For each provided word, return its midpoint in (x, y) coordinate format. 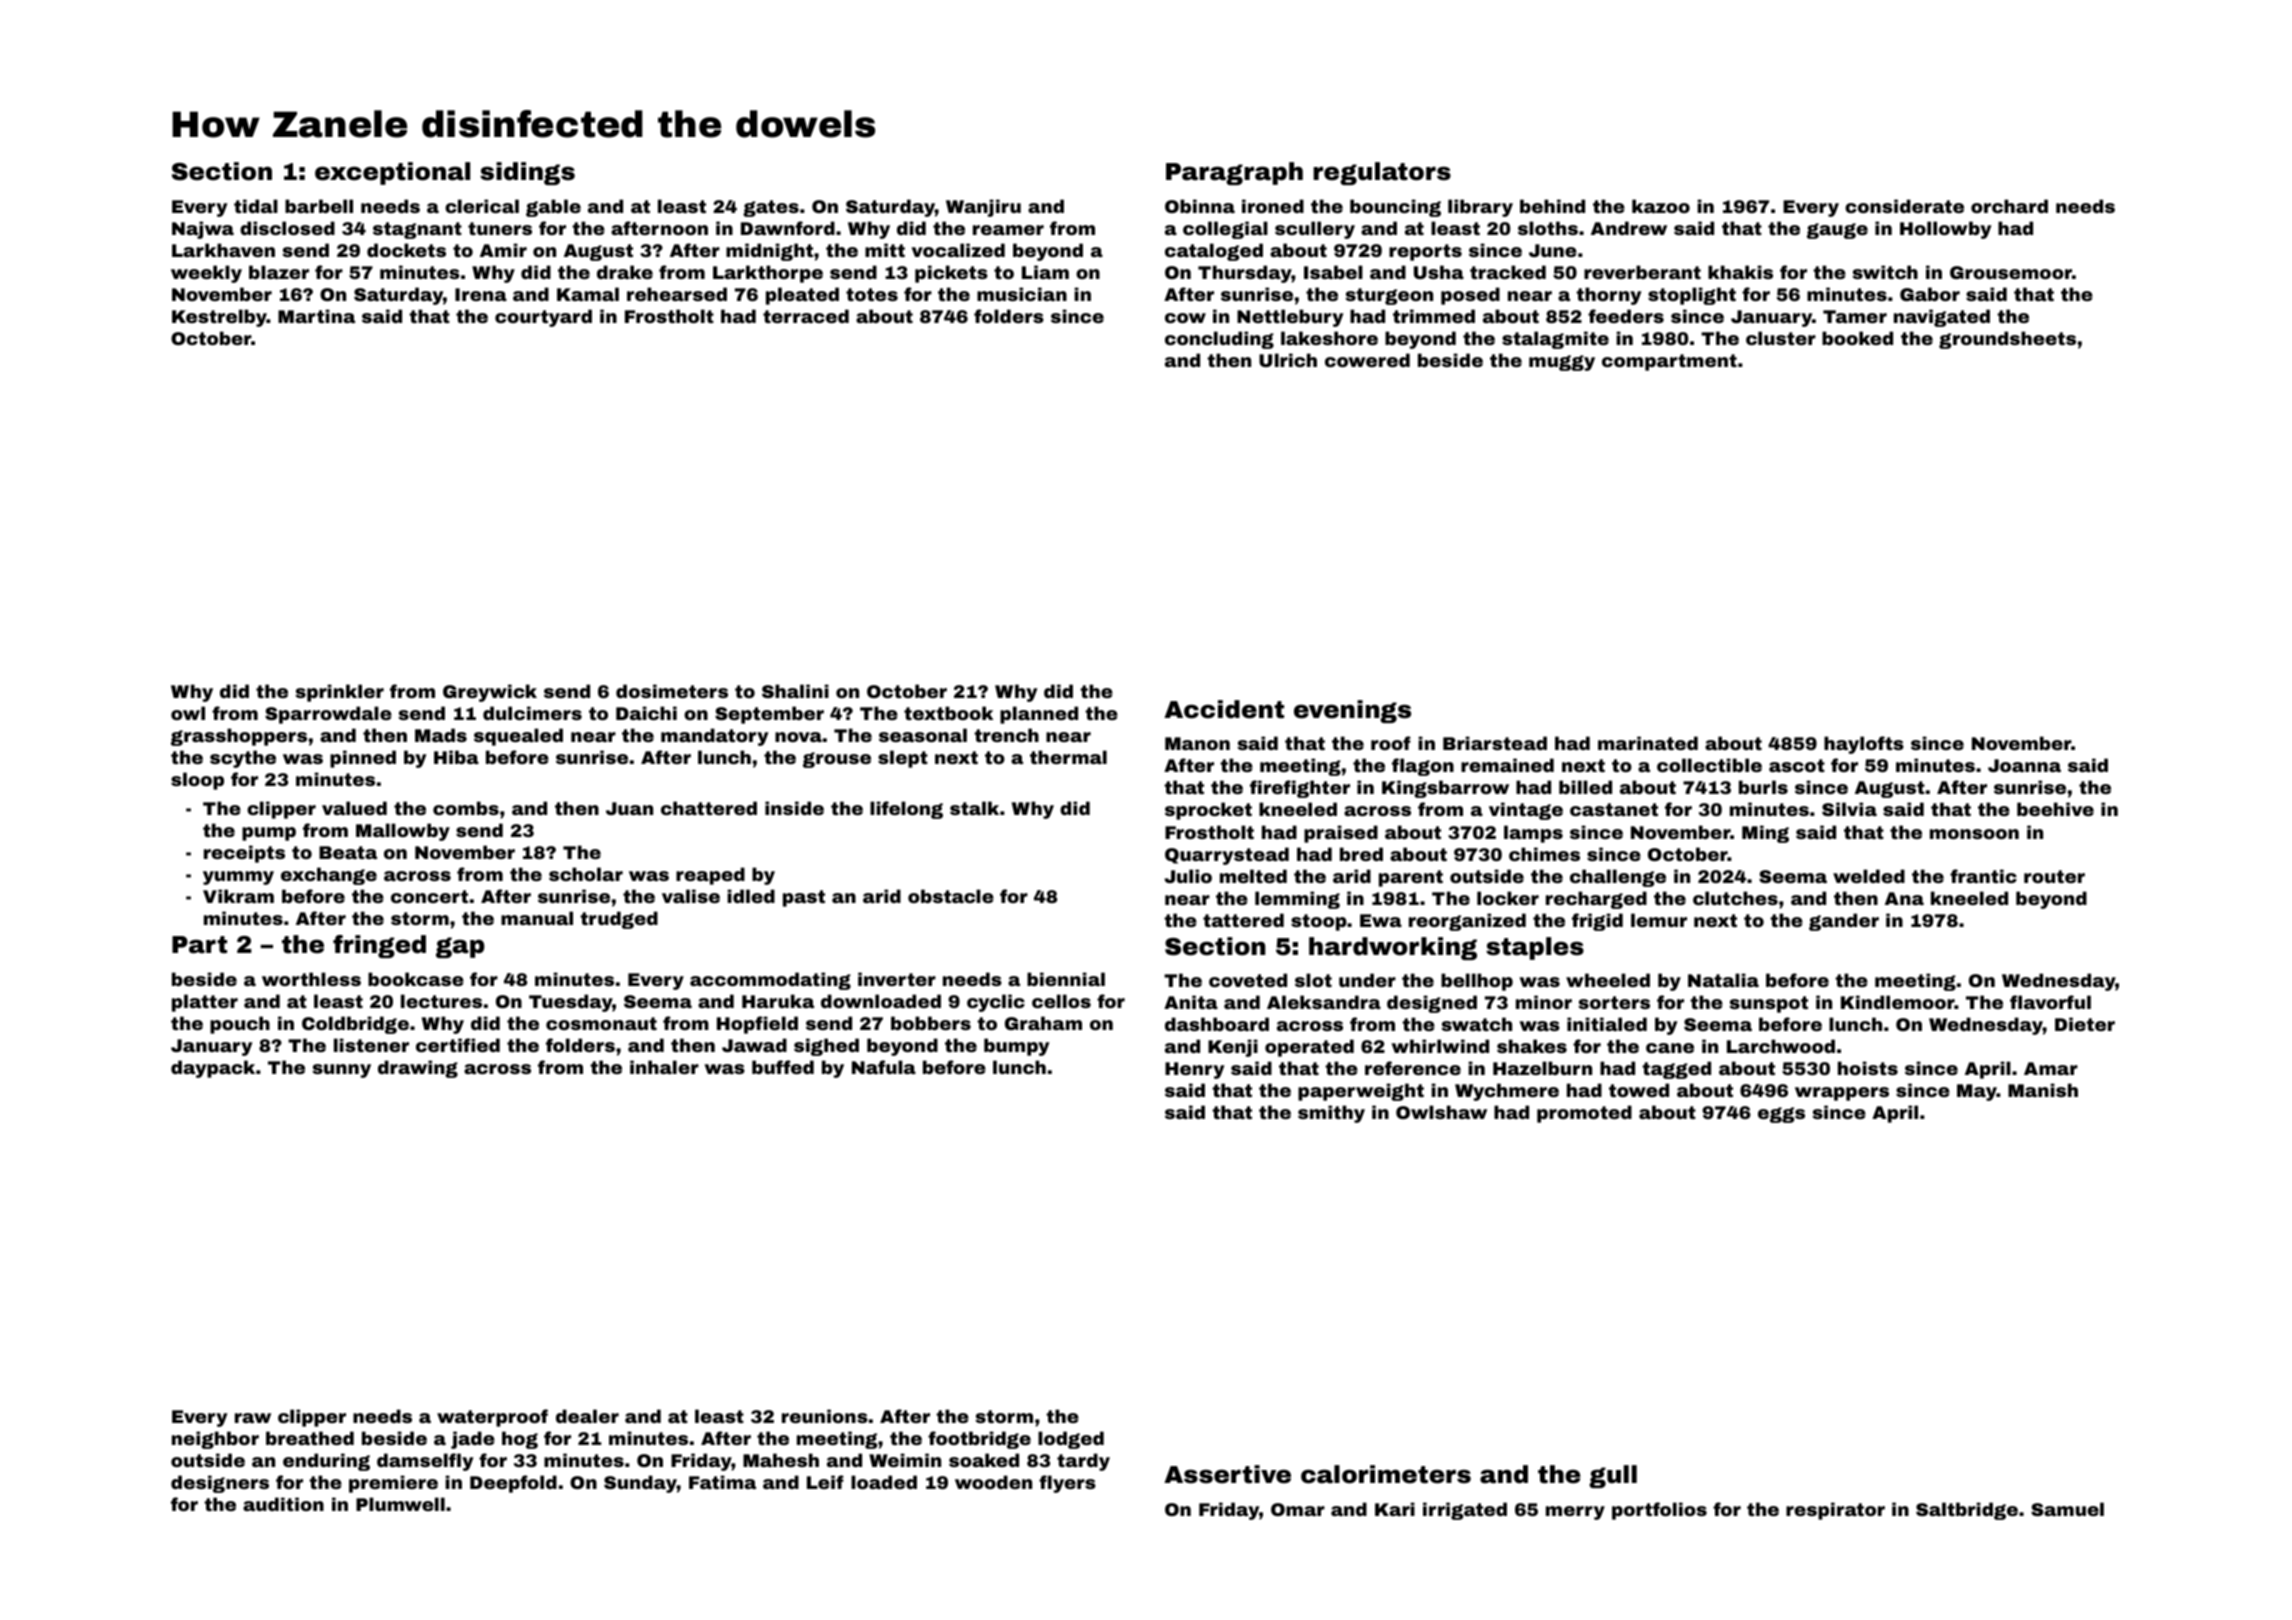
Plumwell (400, 1504)
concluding (1219, 340)
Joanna (2024, 765)
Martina (316, 316)
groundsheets (2007, 340)
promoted (1584, 1114)
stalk (974, 808)
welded (1869, 876)
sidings (527, 173)
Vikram (238, 896)
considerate (1904, 206)
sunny (341, 1071)
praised (1341, 834)
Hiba (456, 757)
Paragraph (1234, 173)
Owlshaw (1441, 1112)
